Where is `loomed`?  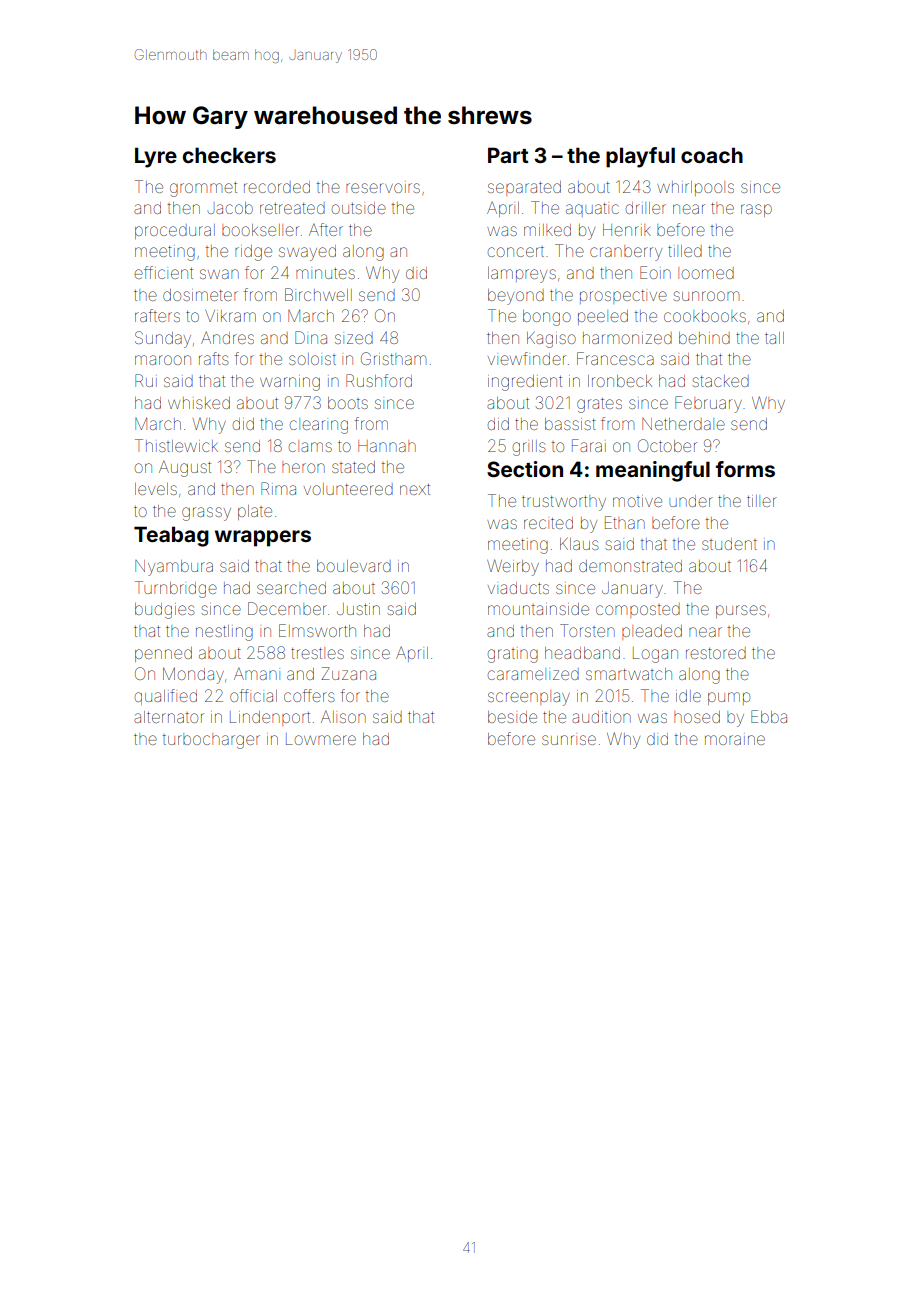
loomed is located at coordinates (706, 273).
